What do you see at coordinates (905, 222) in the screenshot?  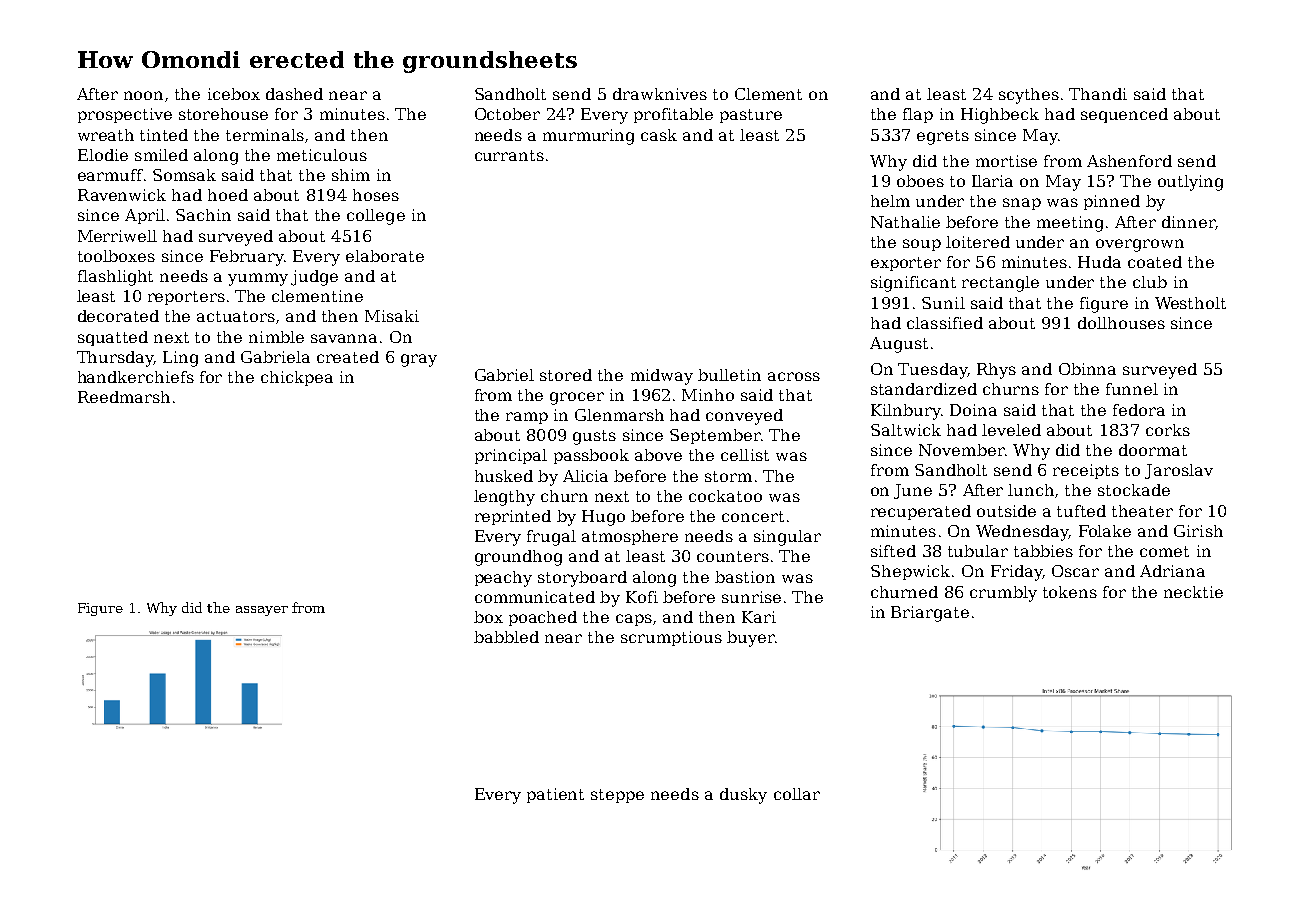 I see `Nathalie` at bounding box center [905, 222].
